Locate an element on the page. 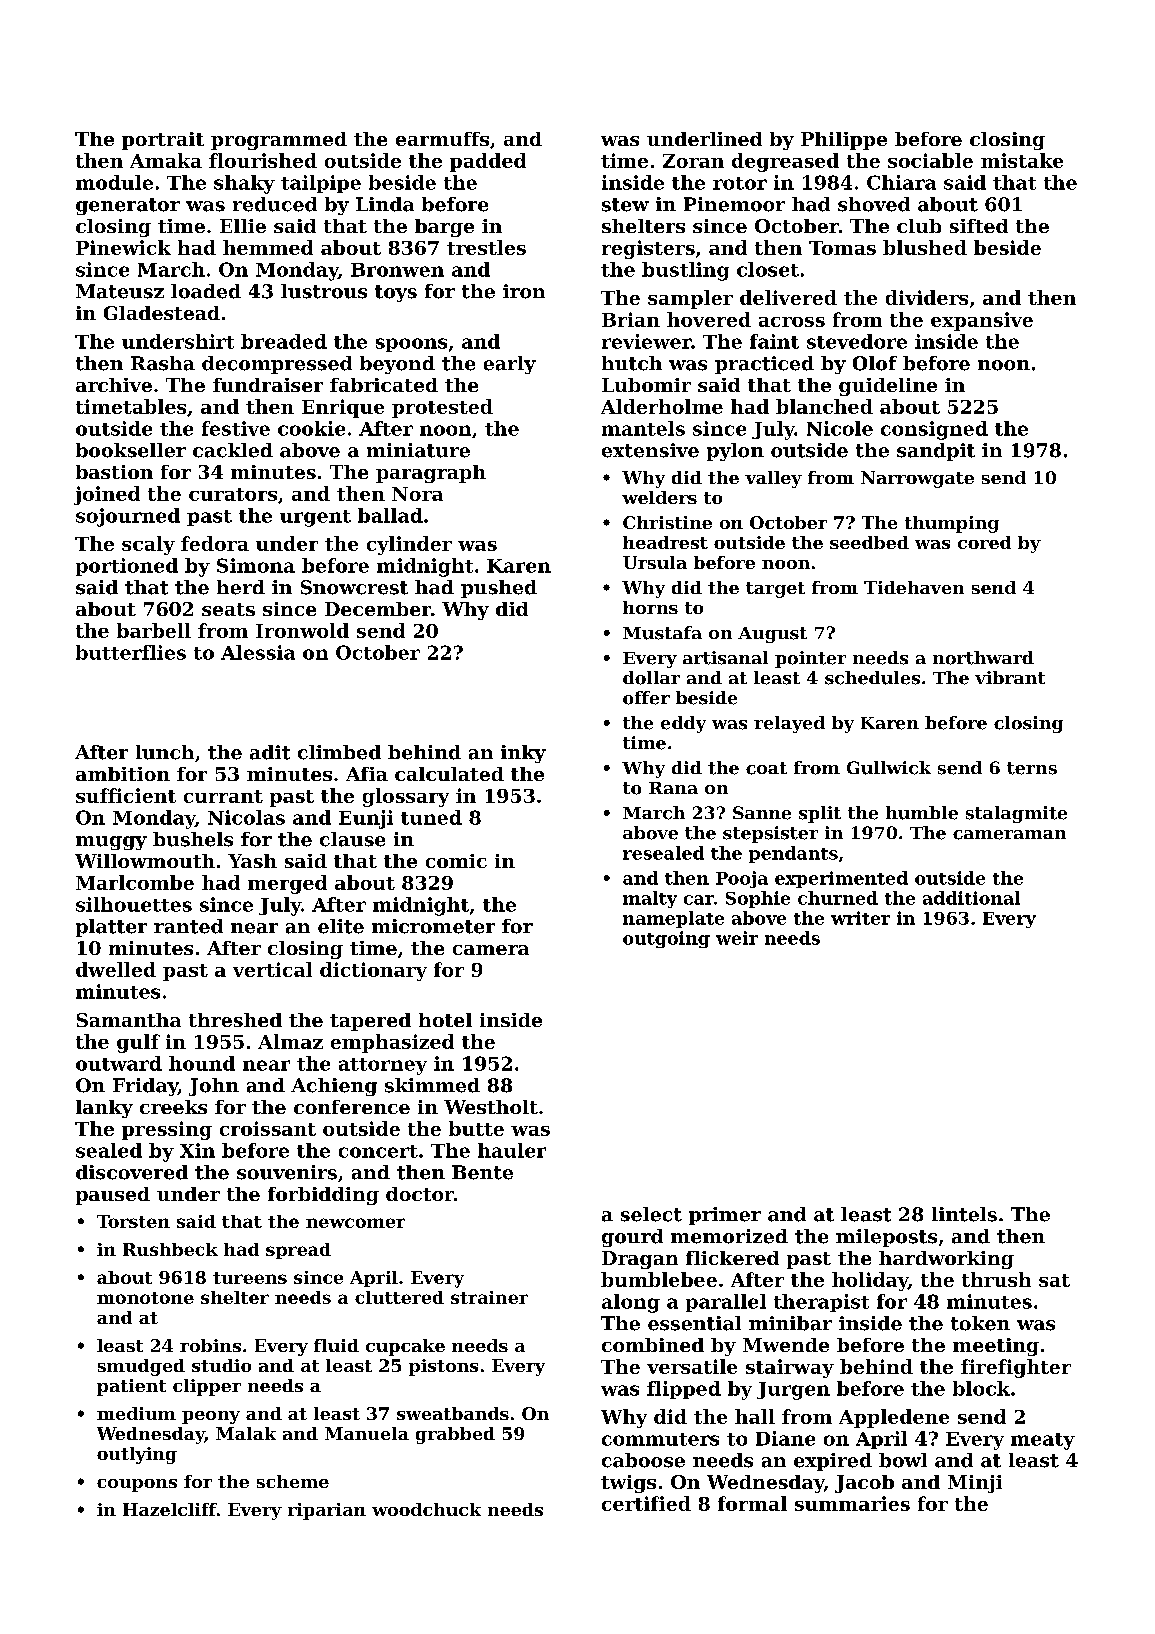 This image has width=1155, height=1634. cored is located at coordinates (984, 542).
